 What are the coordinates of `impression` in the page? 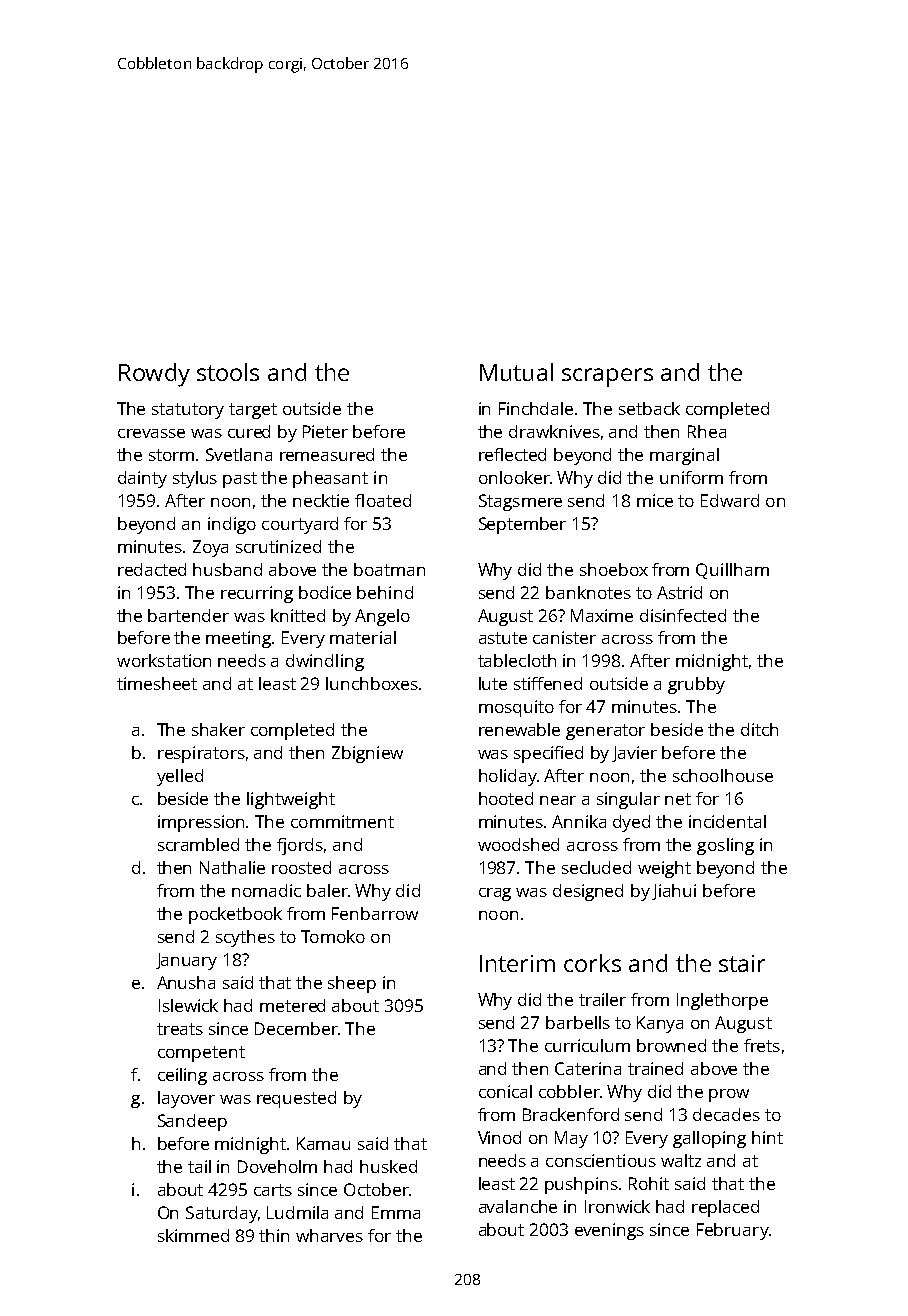 It's located at (201, 823).
